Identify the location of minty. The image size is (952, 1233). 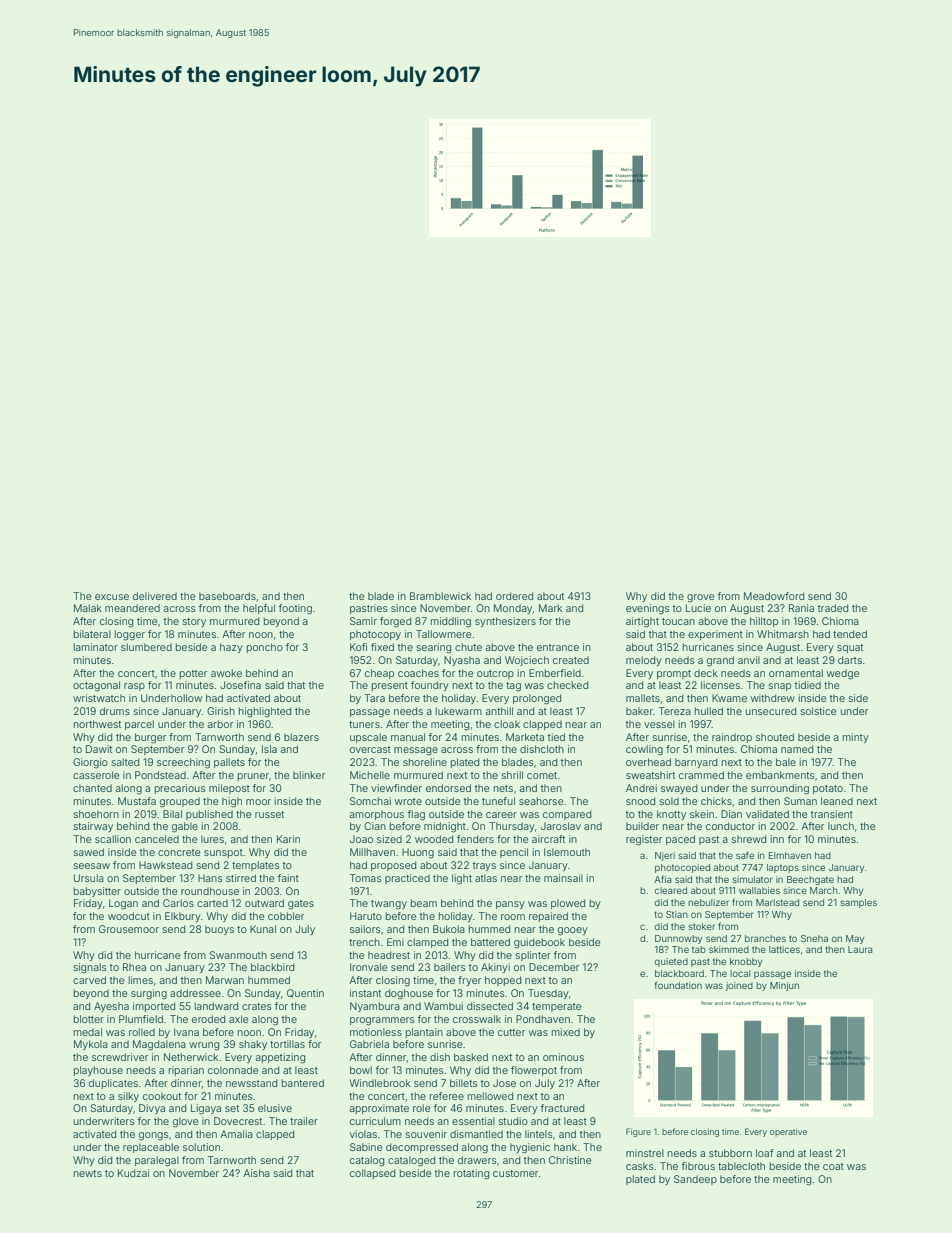
(856, 738).
